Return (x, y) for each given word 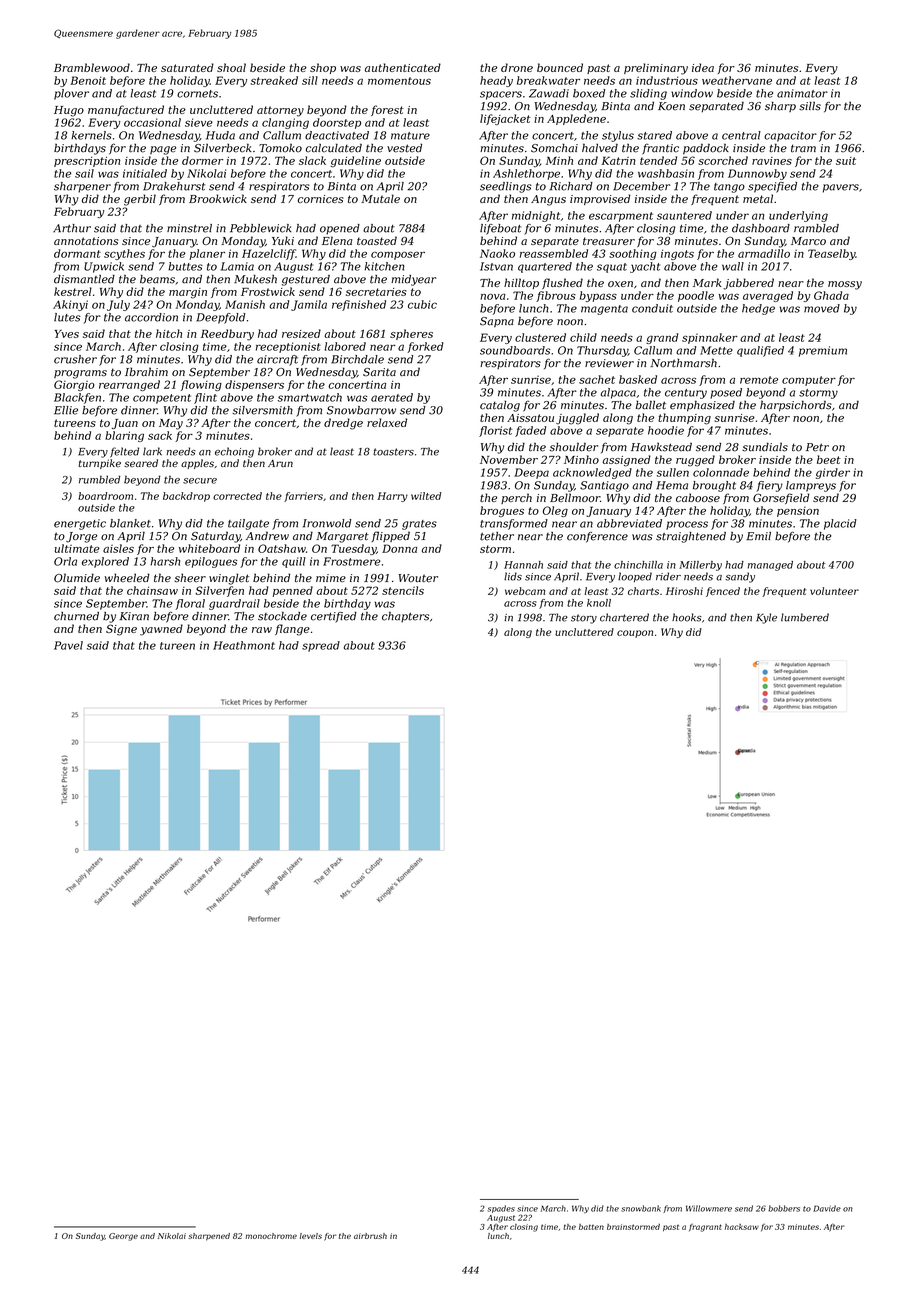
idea (703, 67)
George (123, 1237)
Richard (571, 186)
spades (501, 1209)
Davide (827, 1208)
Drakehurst (174, 186)
